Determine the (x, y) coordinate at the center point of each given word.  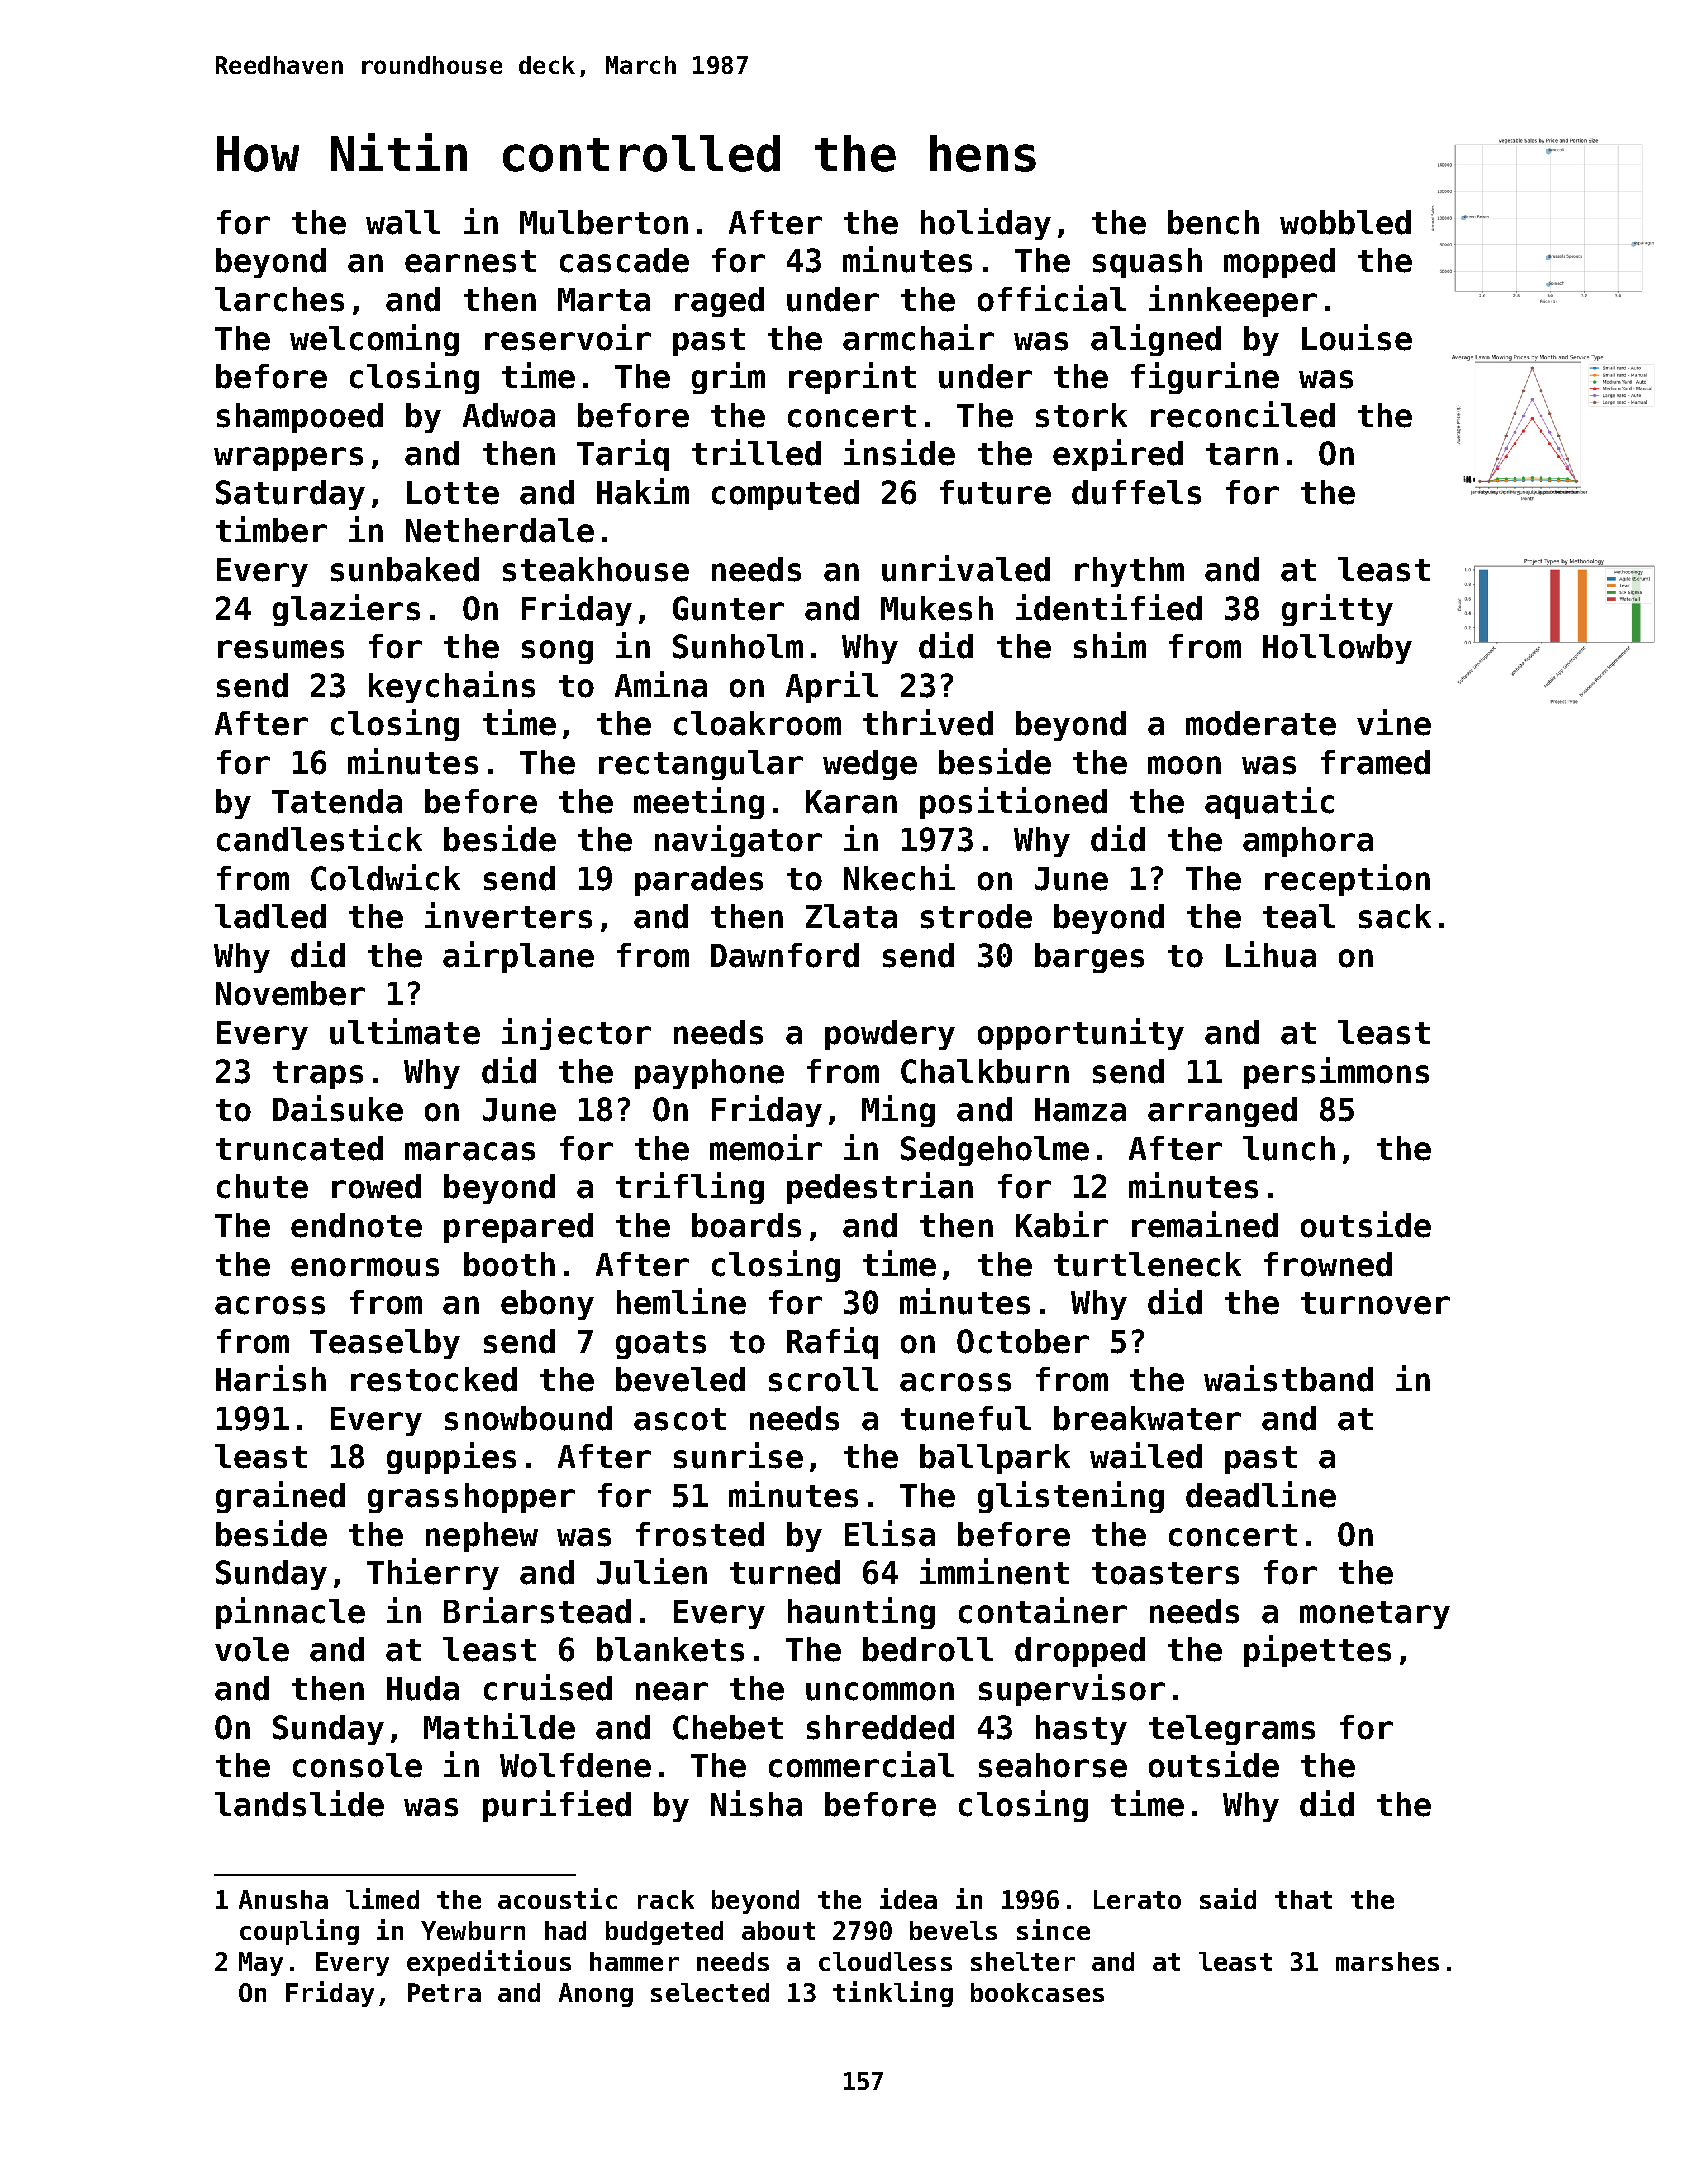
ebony (547, 1305)
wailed (1146, 1455)
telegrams (1232, 1730)
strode (976, 916)
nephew (482, 1537)
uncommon (880, 1691)
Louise (1357, 337)
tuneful (966, 1418)
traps (318, 1075)
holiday (986, 224)
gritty (1337, 610)
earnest (470, 261)
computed (785, 495)
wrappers (288, 459)
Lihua (1271, 954)
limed (382, 1898)
